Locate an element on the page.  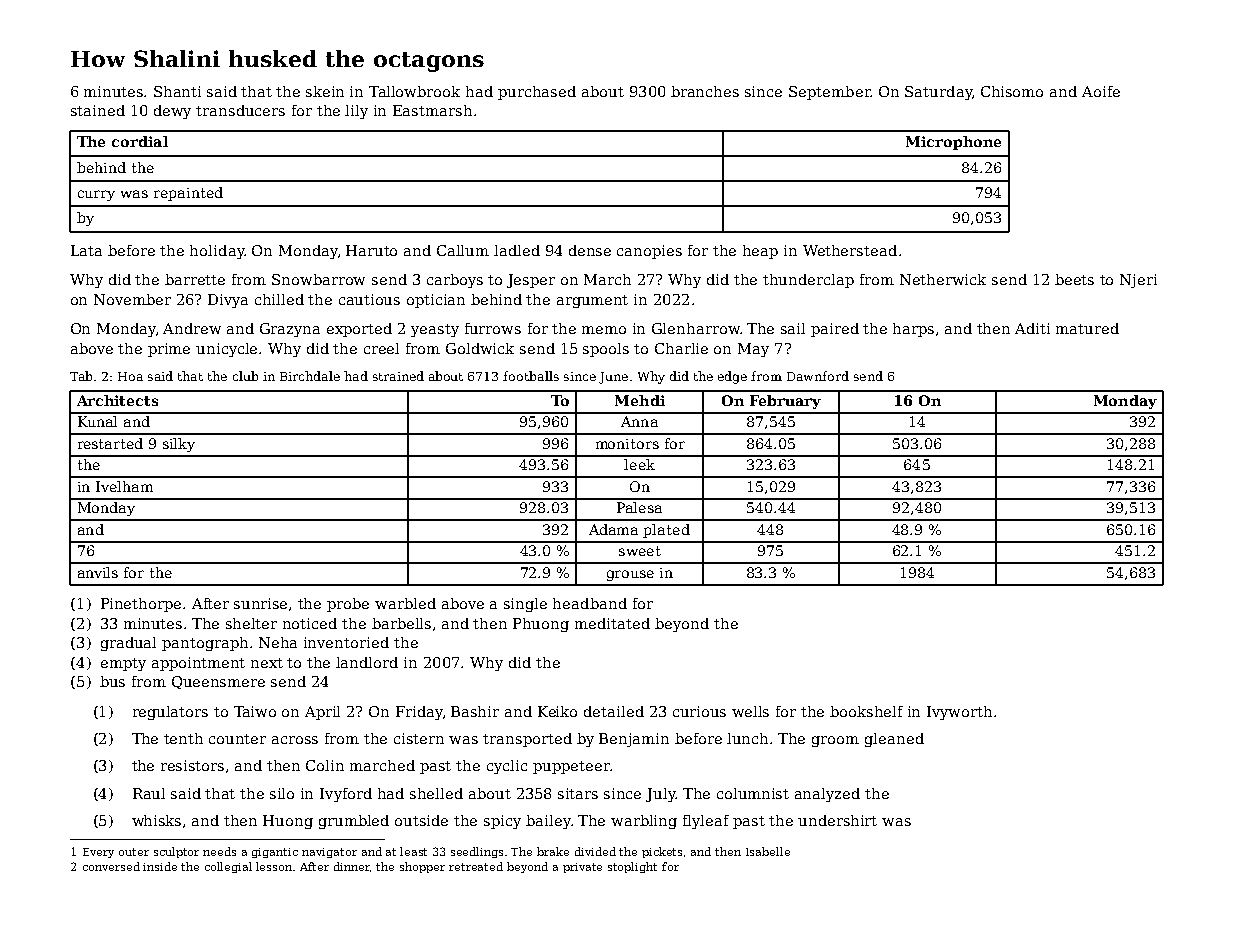
purchased is located at coordinates (537, 93).
